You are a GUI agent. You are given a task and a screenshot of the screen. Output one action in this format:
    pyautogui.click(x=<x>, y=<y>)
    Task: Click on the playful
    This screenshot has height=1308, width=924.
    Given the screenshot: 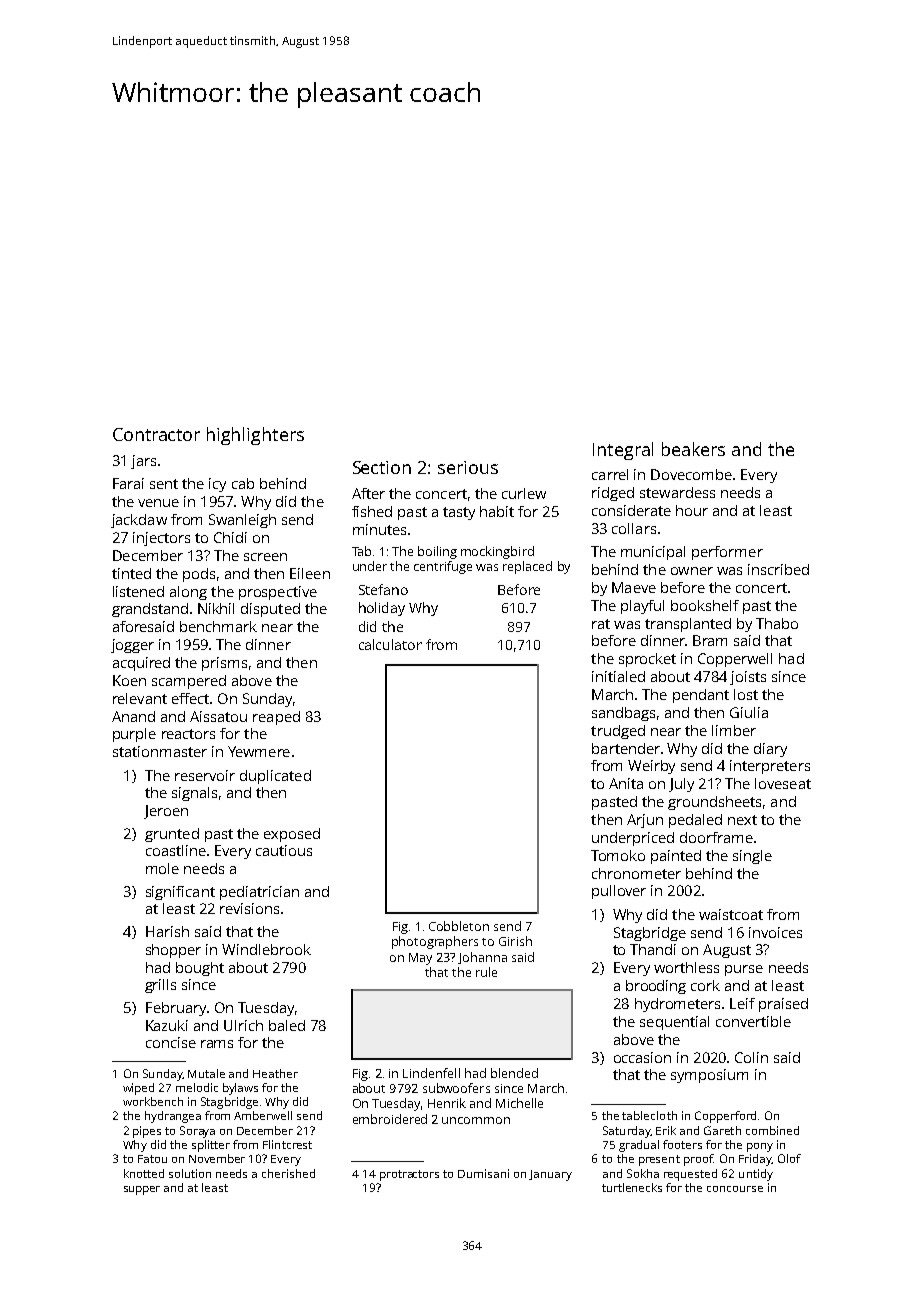 What is the action you would take?
    pyautogui.click(x=642, y=607)
